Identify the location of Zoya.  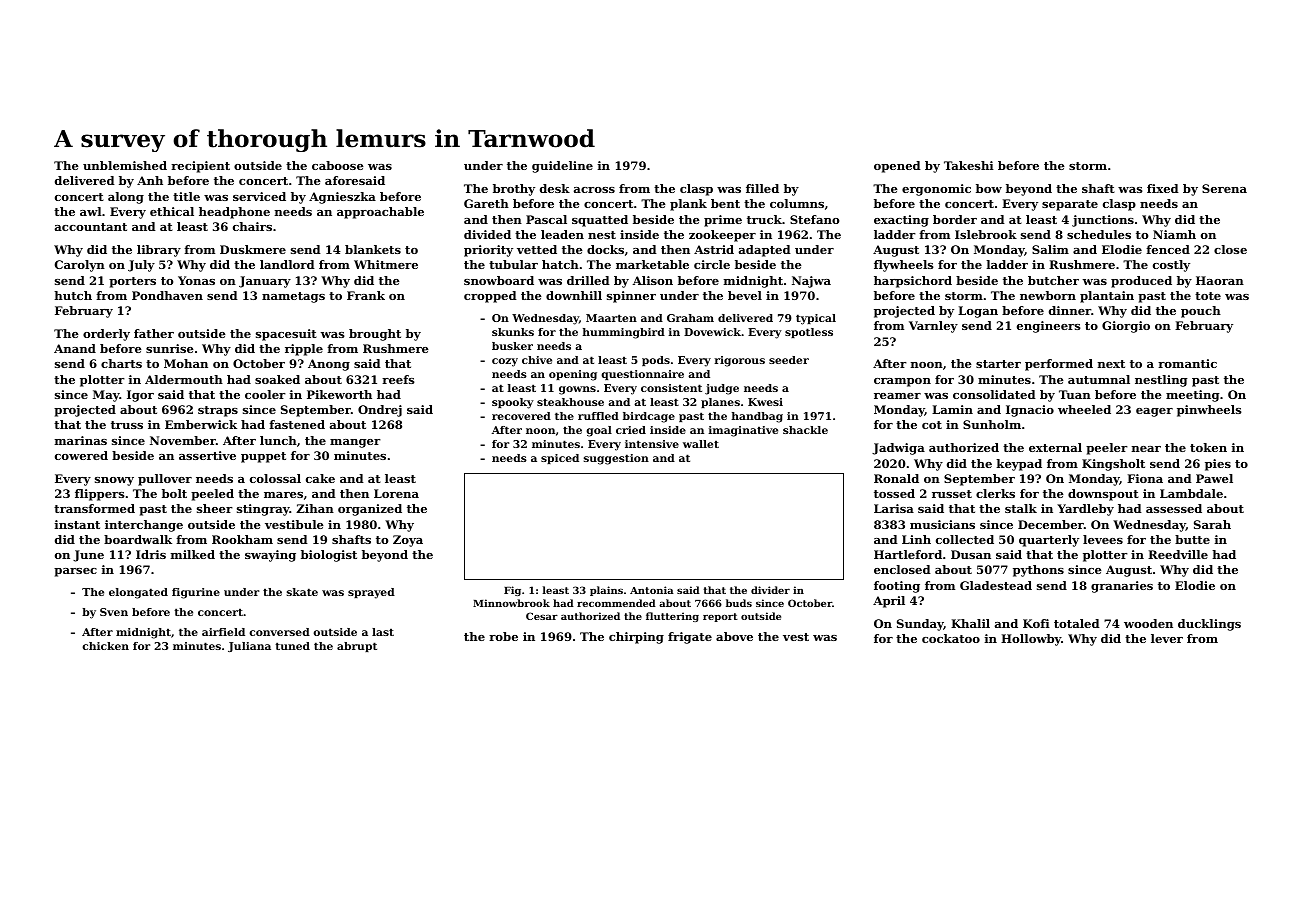
(408, 541).
